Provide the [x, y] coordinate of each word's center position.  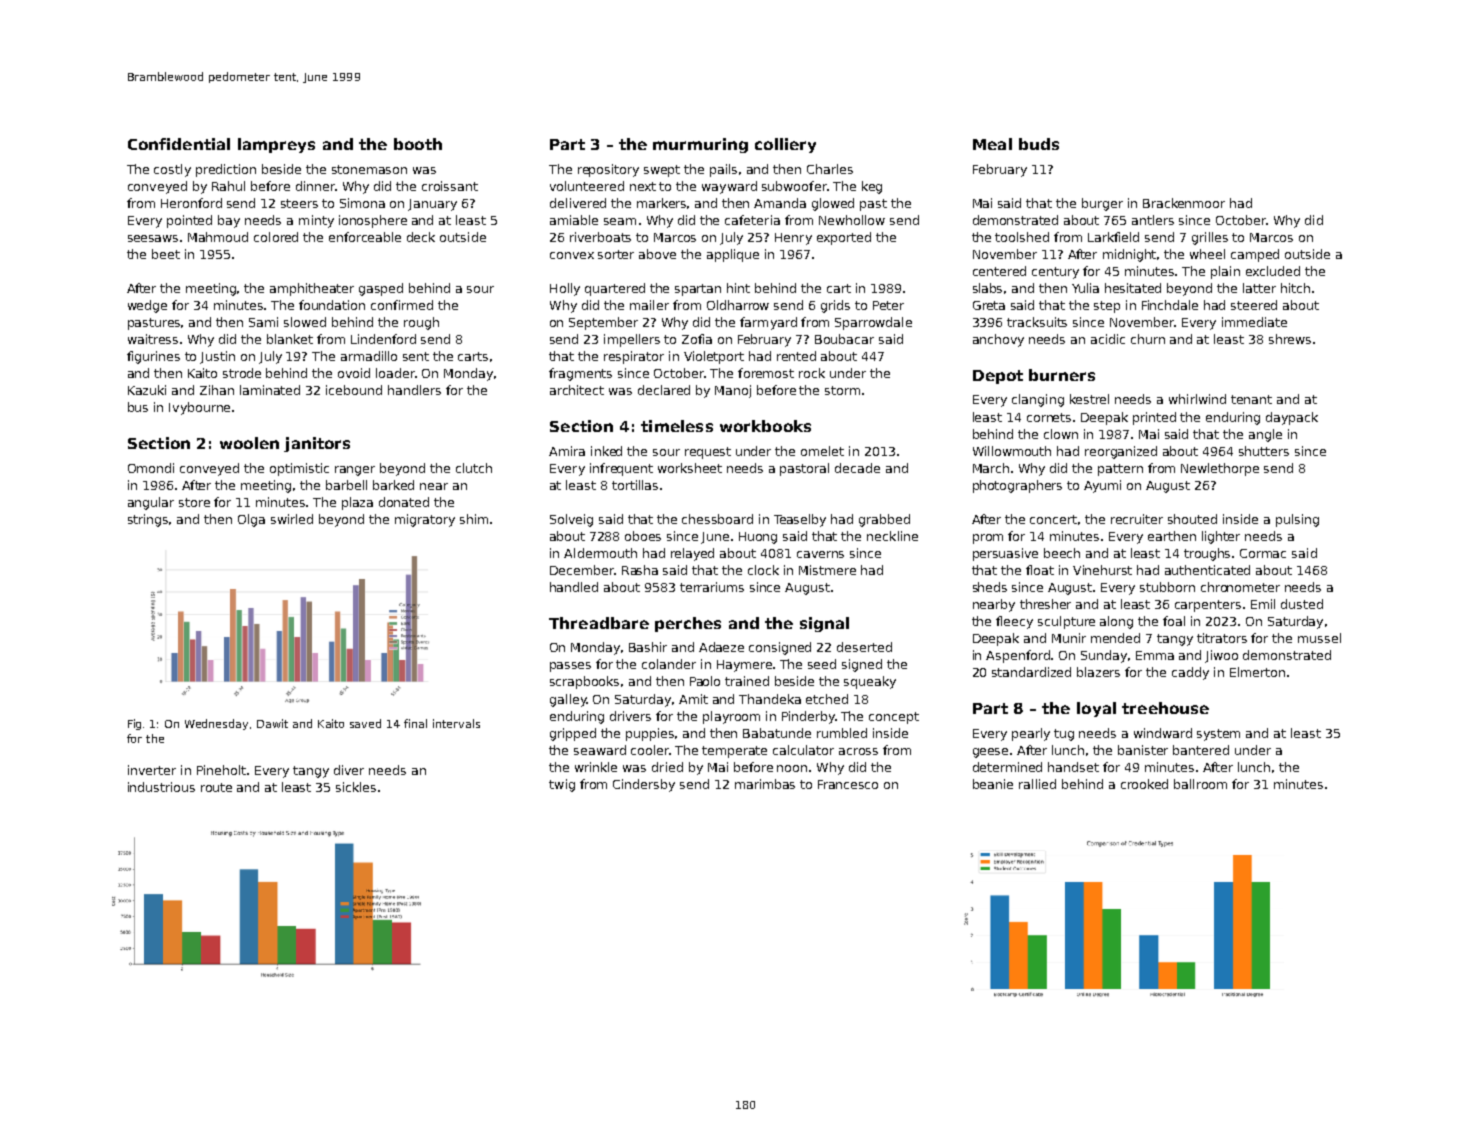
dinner [315, 186]
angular [151, 503]
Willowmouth [1012, 451]
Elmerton [1257, 672]
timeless [677, 426]
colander [669, 664]
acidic [1108, 339]
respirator [634, 357]
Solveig [571, 520]
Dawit [272, 723]
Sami [263, 322]
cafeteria [752, 220]
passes [570, 667]
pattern [1120, 470]
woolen [249, 443]
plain [1225, 272]
